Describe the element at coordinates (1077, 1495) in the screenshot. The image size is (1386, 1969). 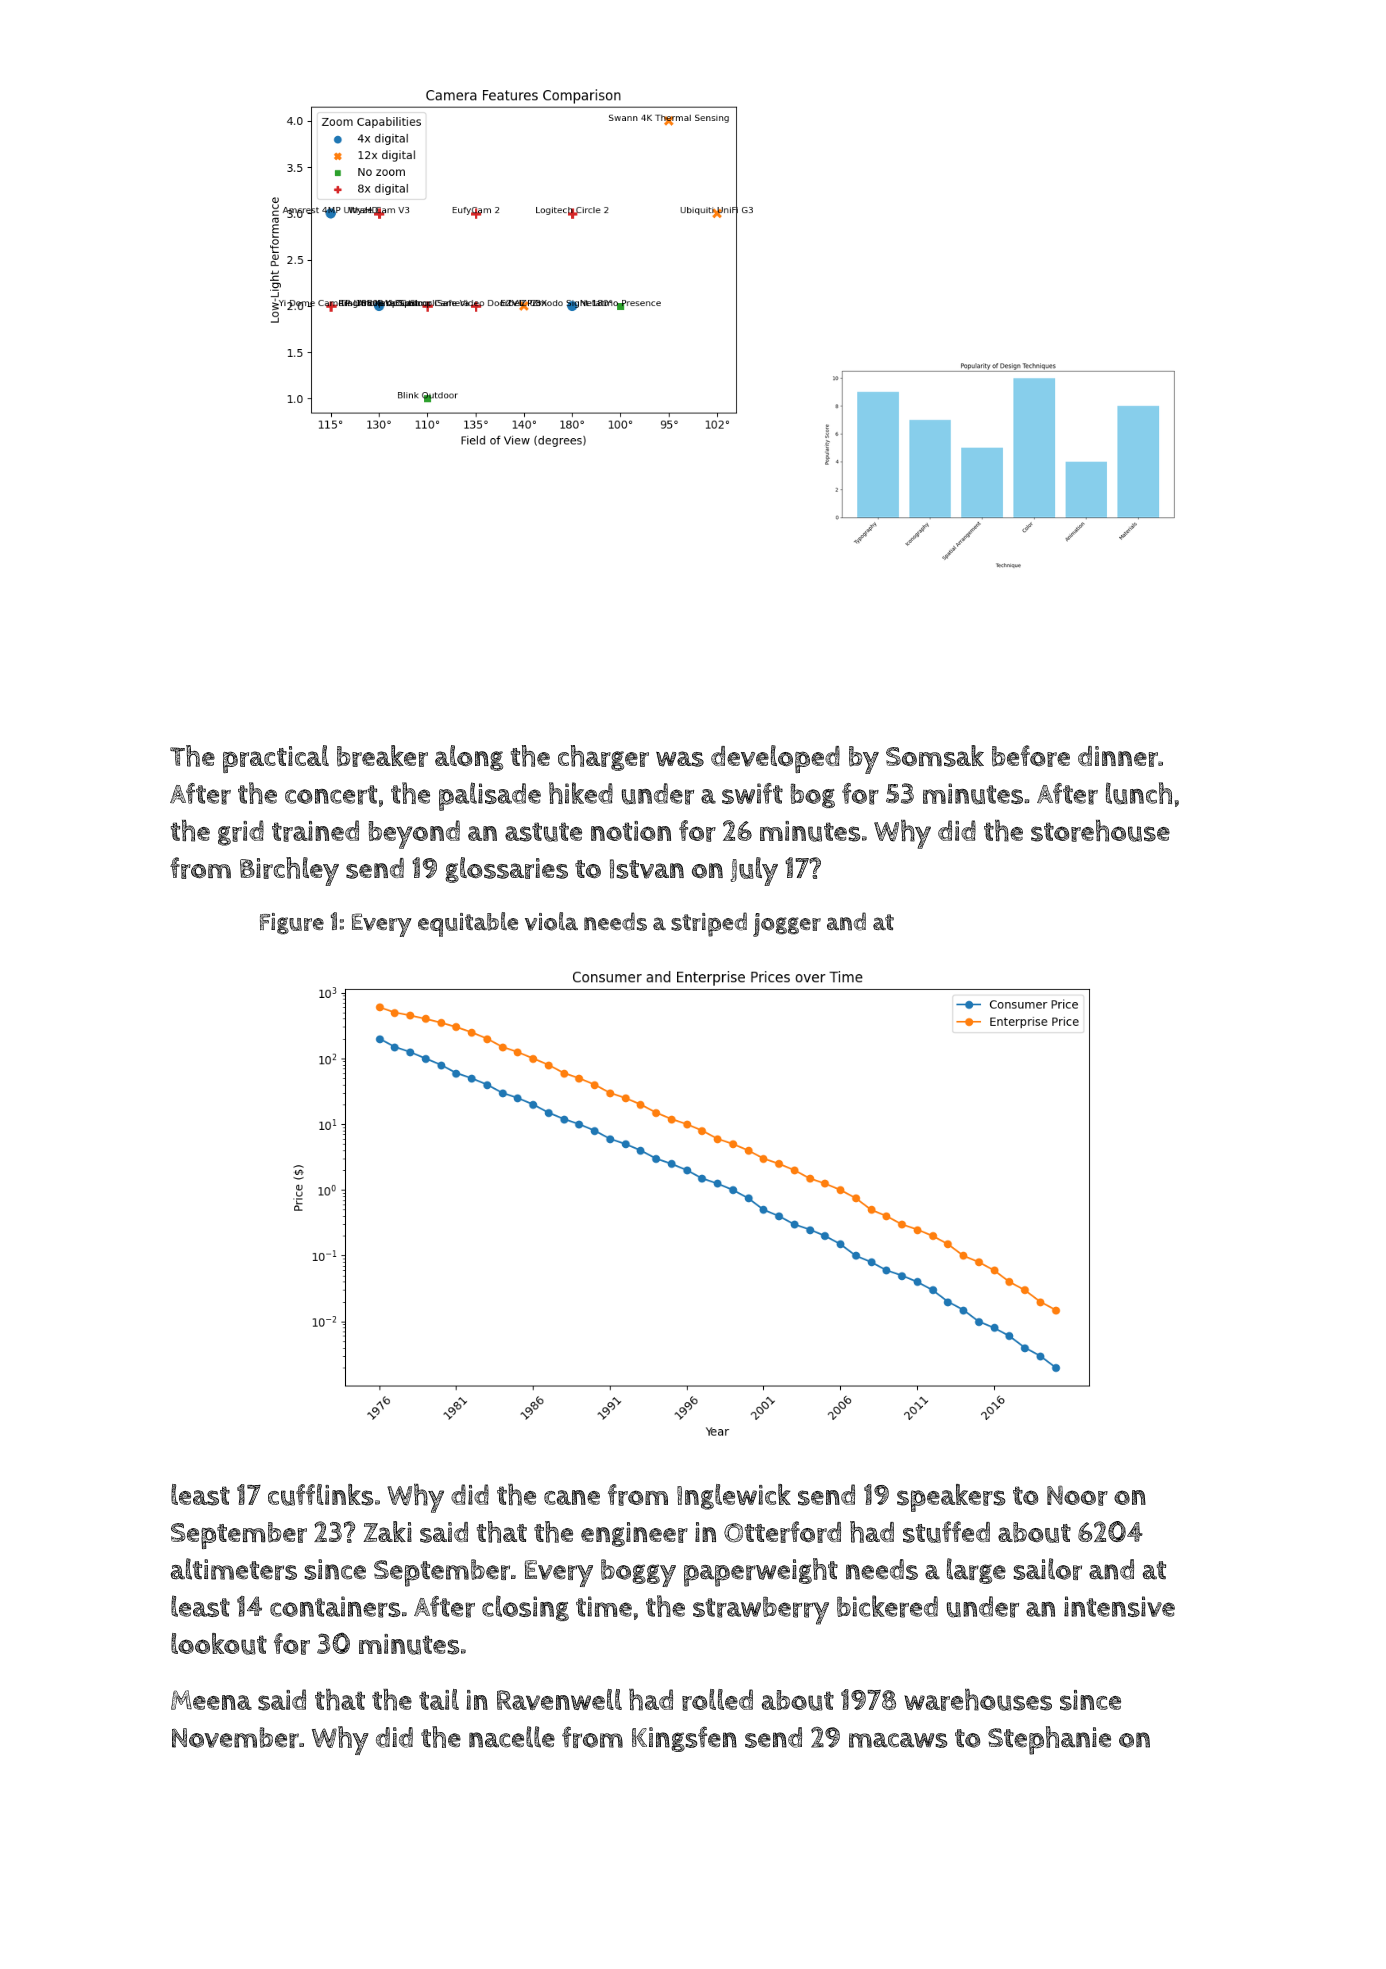
I see `Noor` at that location.
